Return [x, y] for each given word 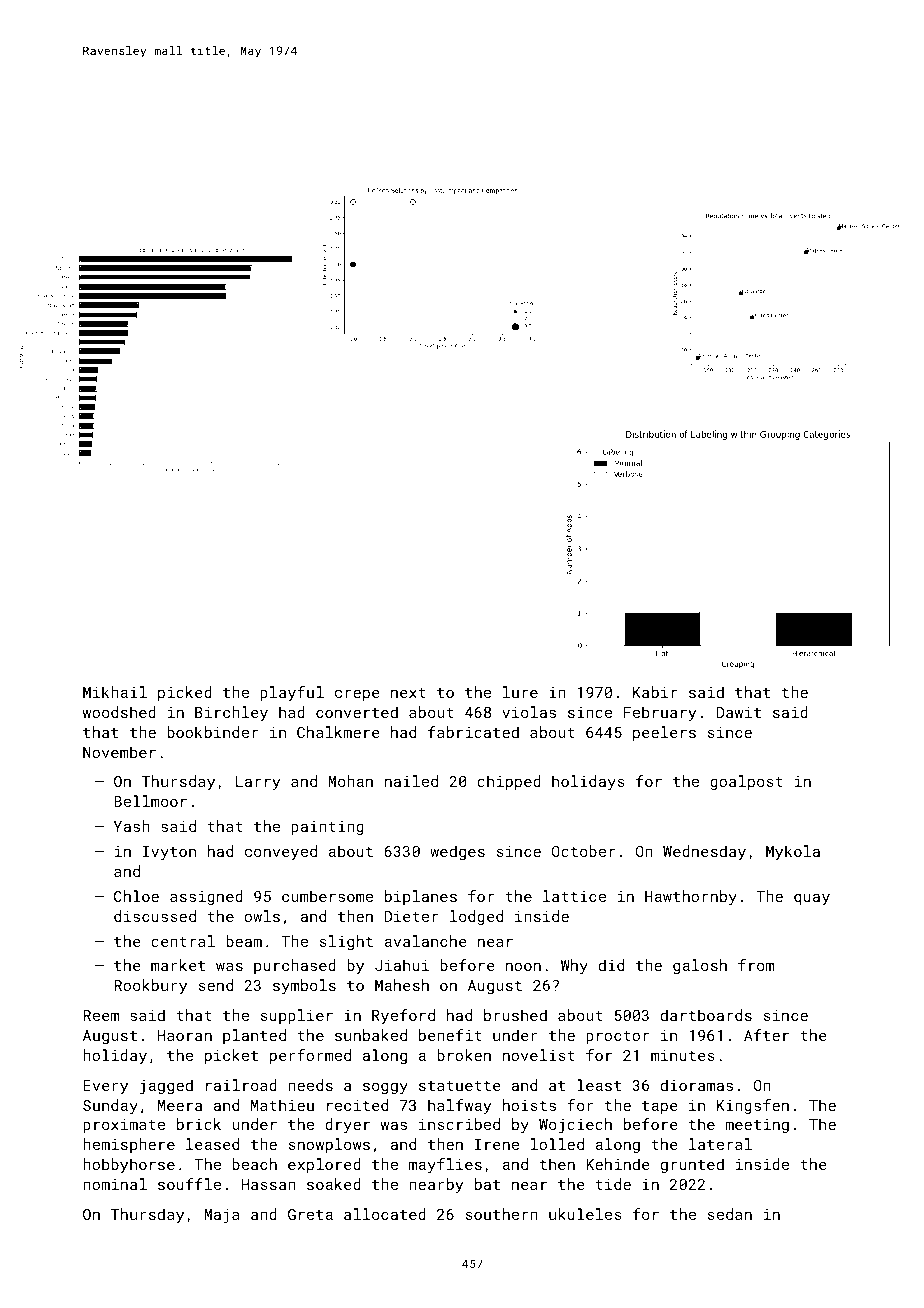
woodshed [119, 712]
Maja [222, 1216]
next [408, 693]
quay [812, 899]
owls [262, 916]
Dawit [739, 712]
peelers [664, 733]
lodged [476, 917]
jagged [166, 1087]
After [766, 1035]
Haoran [185, 1035]
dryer [347, 1125]
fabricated [473, 732]
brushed [515, 1015]
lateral [720, 1144]
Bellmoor [150, 801]
